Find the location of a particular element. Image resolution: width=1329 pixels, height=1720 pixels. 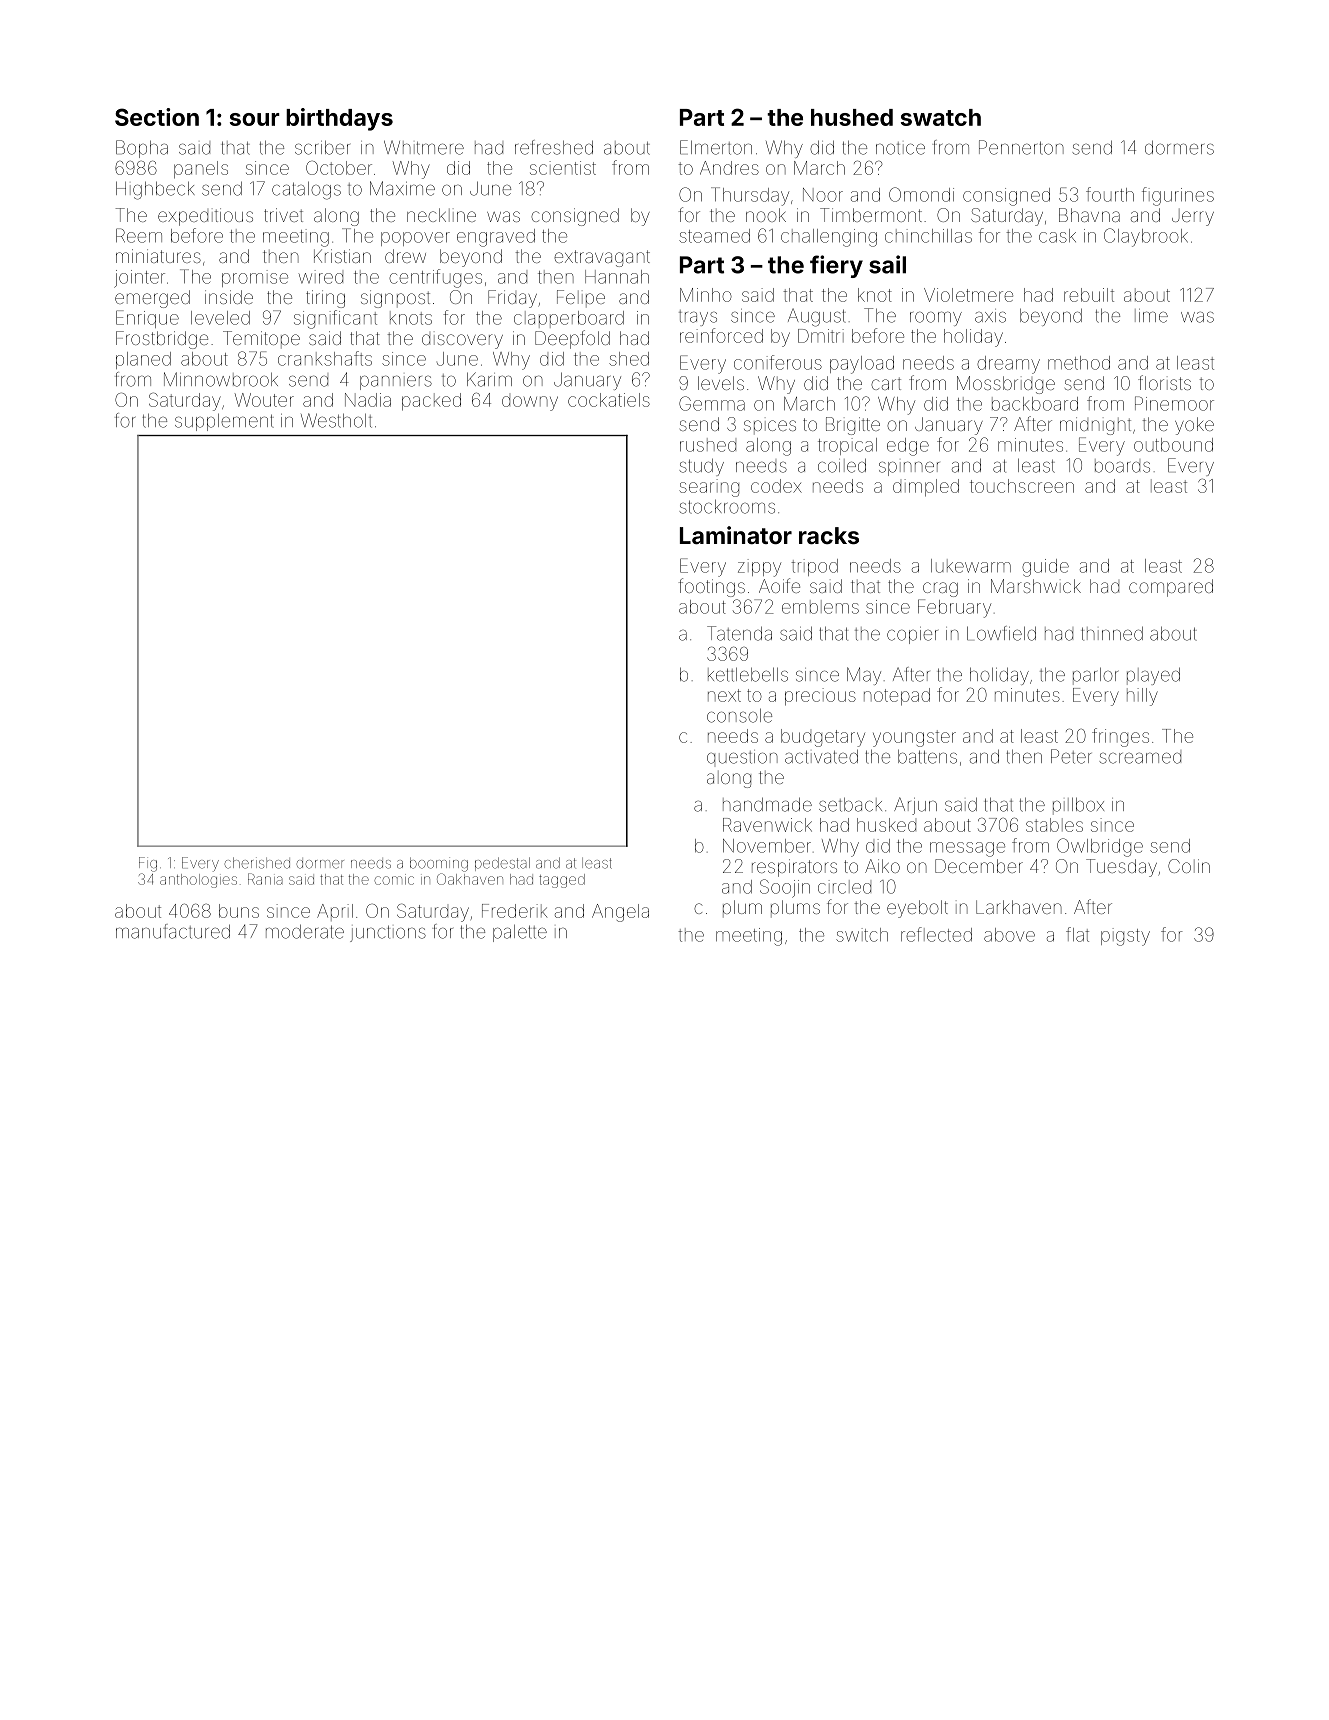

birthdays is located at coordinates (339, 119).
